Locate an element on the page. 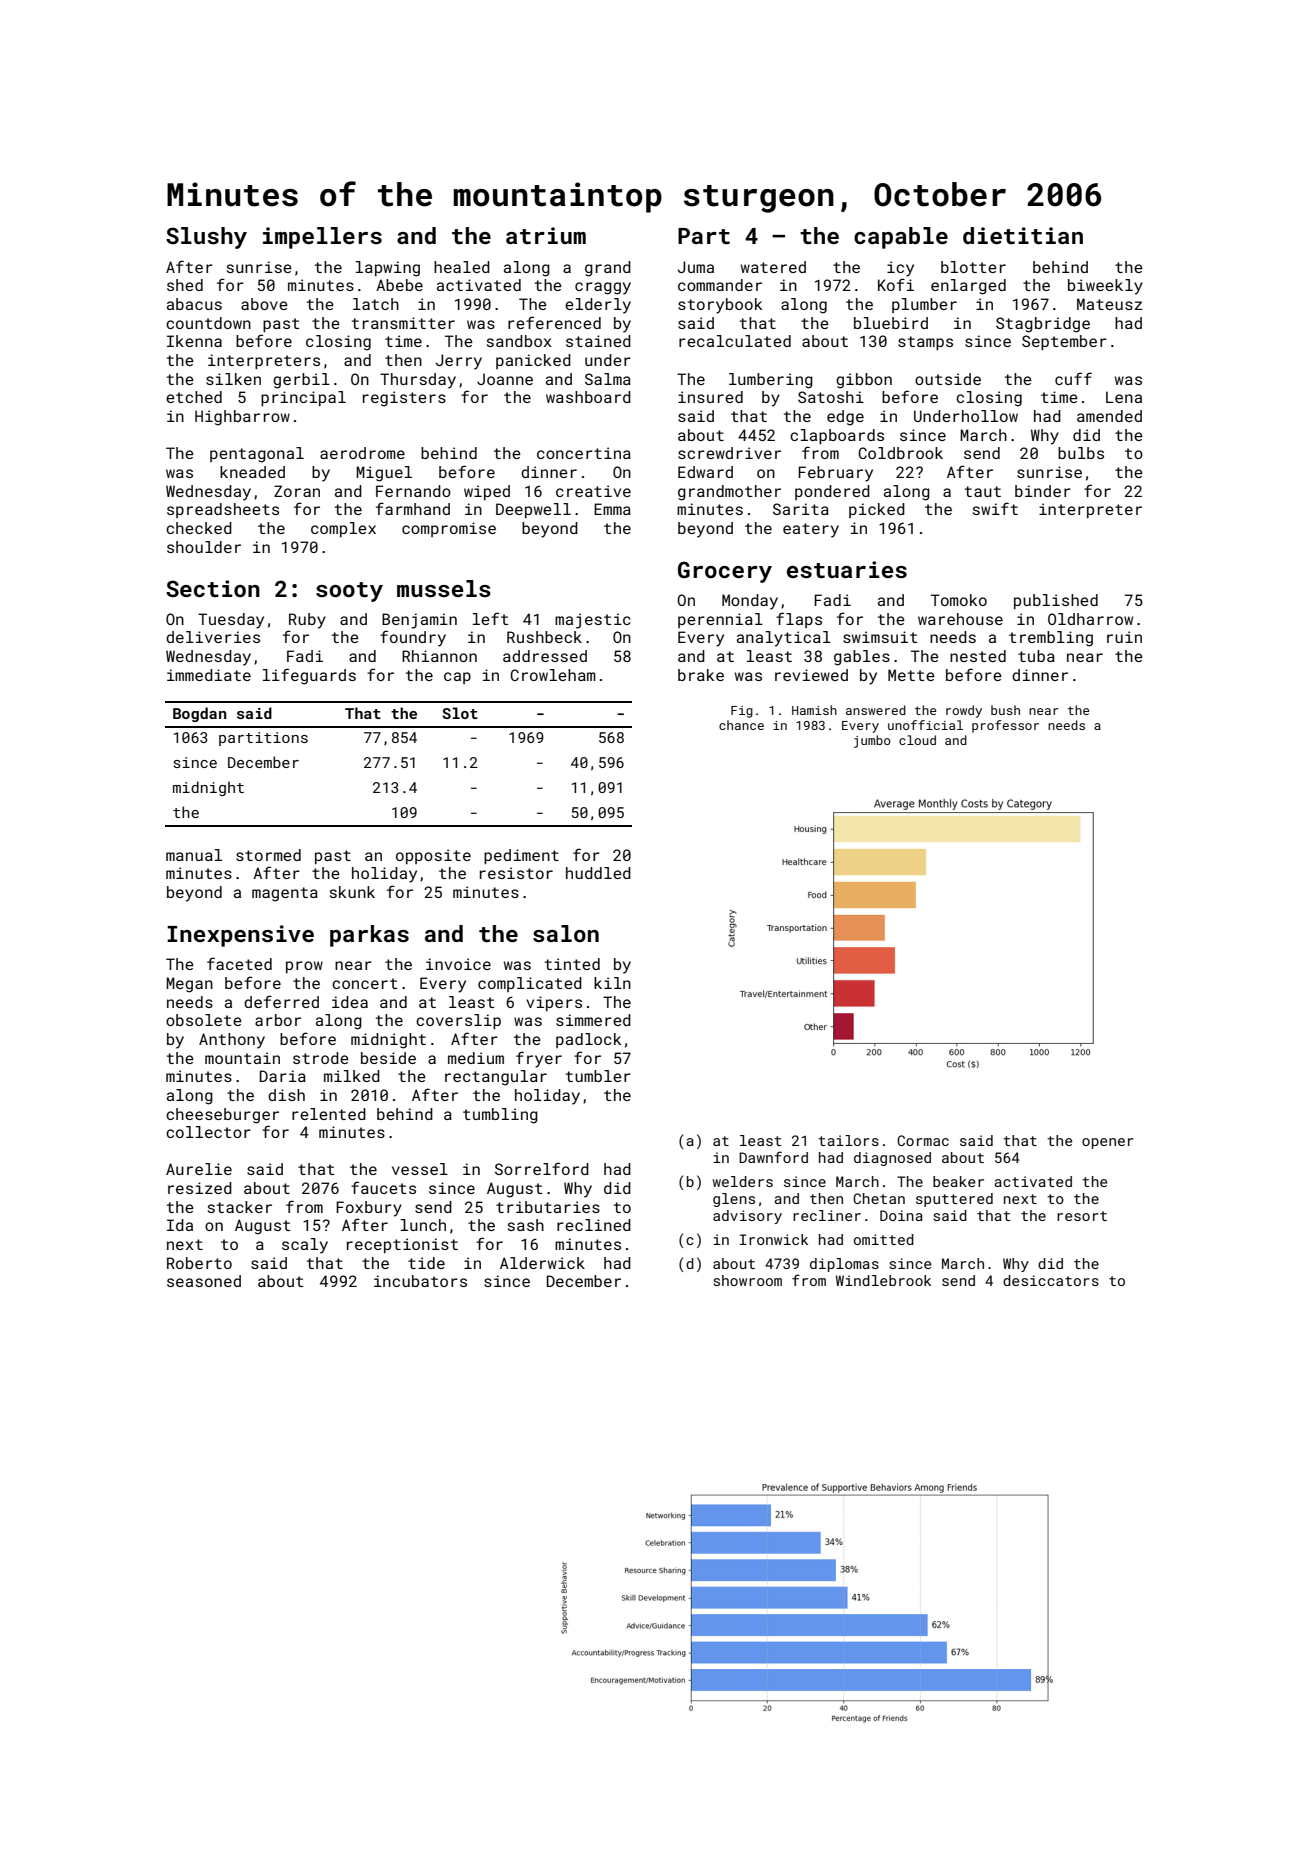  storybook is located at coordinates (720, 306).
